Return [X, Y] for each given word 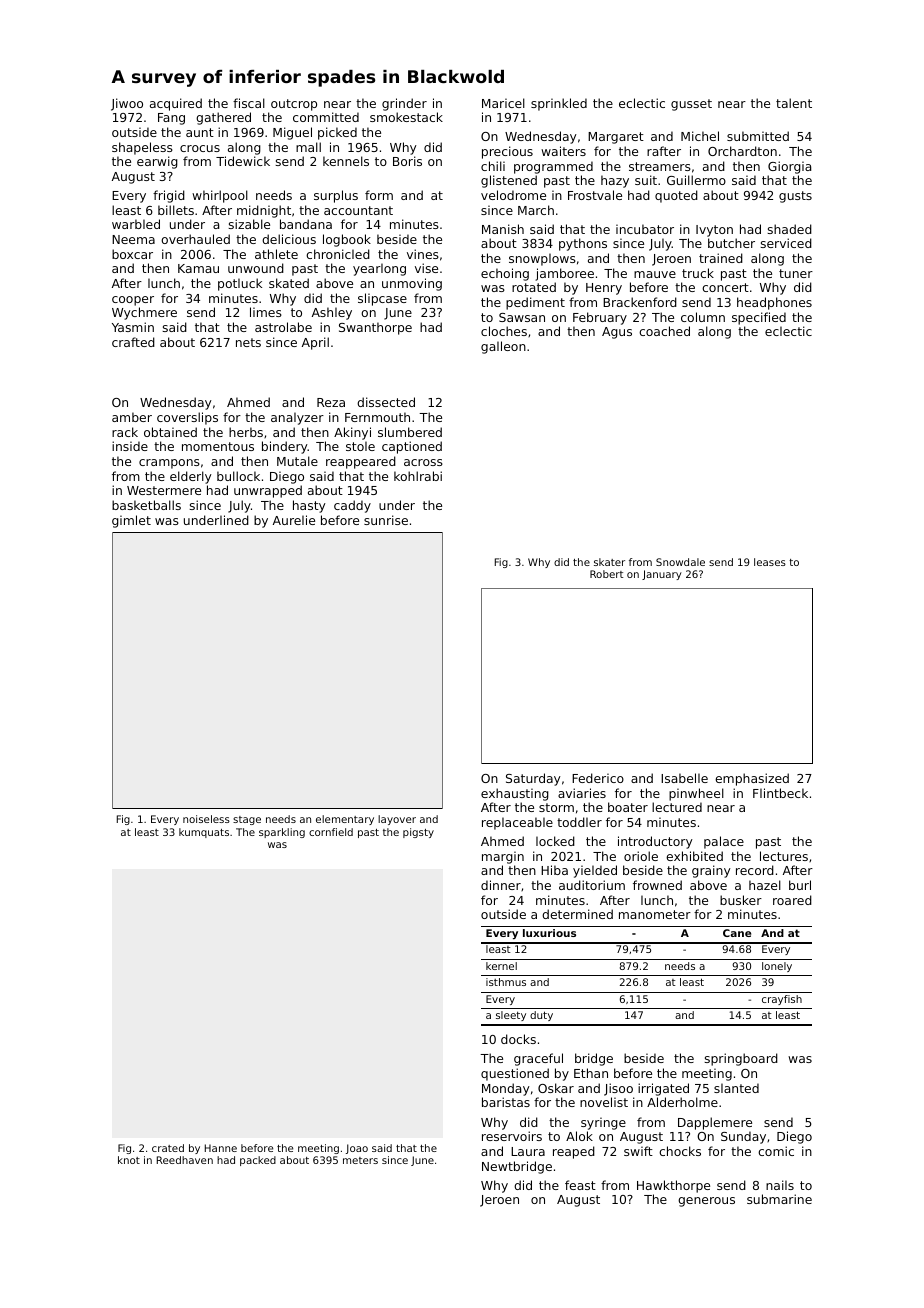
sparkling [282, 833]
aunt [200, 132]
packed [258, 1161]
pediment [535, 303]
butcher [731, 243]
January [662, 575]
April [315, 343]
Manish [503, 229]
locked [555, 841]
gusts [795, 197]
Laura [528, 1151]
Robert [606, 574]
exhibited [694, 856]
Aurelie [294, 520]
